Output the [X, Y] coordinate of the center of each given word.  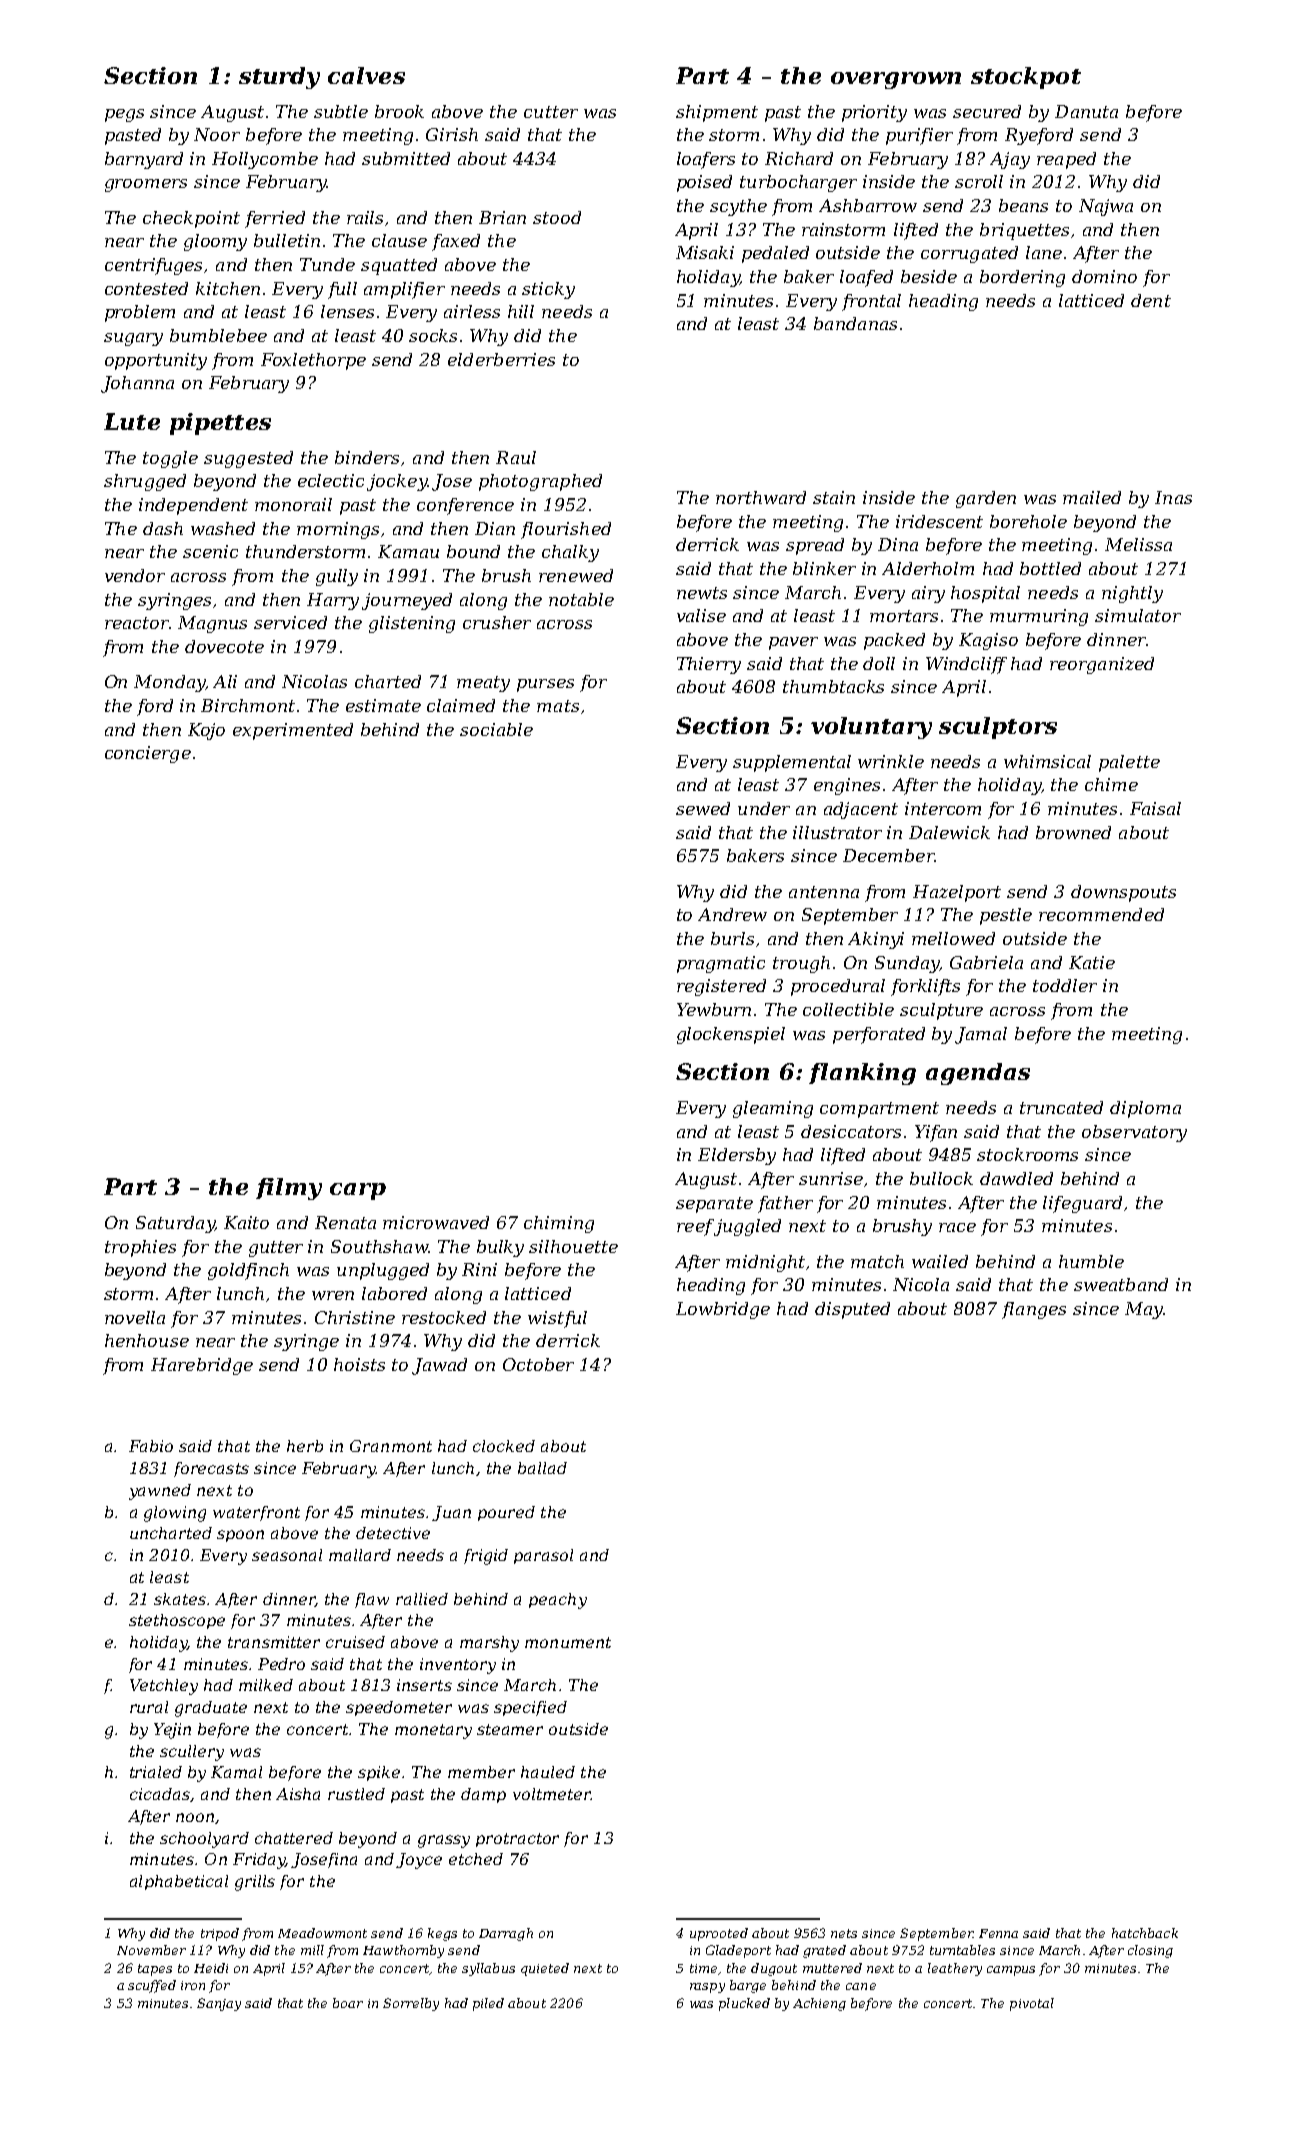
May [1144, 1310]
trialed [156, 1772]
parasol [543, 1556]
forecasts [211, 1469]
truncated [1061, 1107]
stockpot [1026, 78]
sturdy [279, 78]
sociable [496, 729]
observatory [1134, 1133]
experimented [293, 731]
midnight [765, 1263]
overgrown [896, 80]
